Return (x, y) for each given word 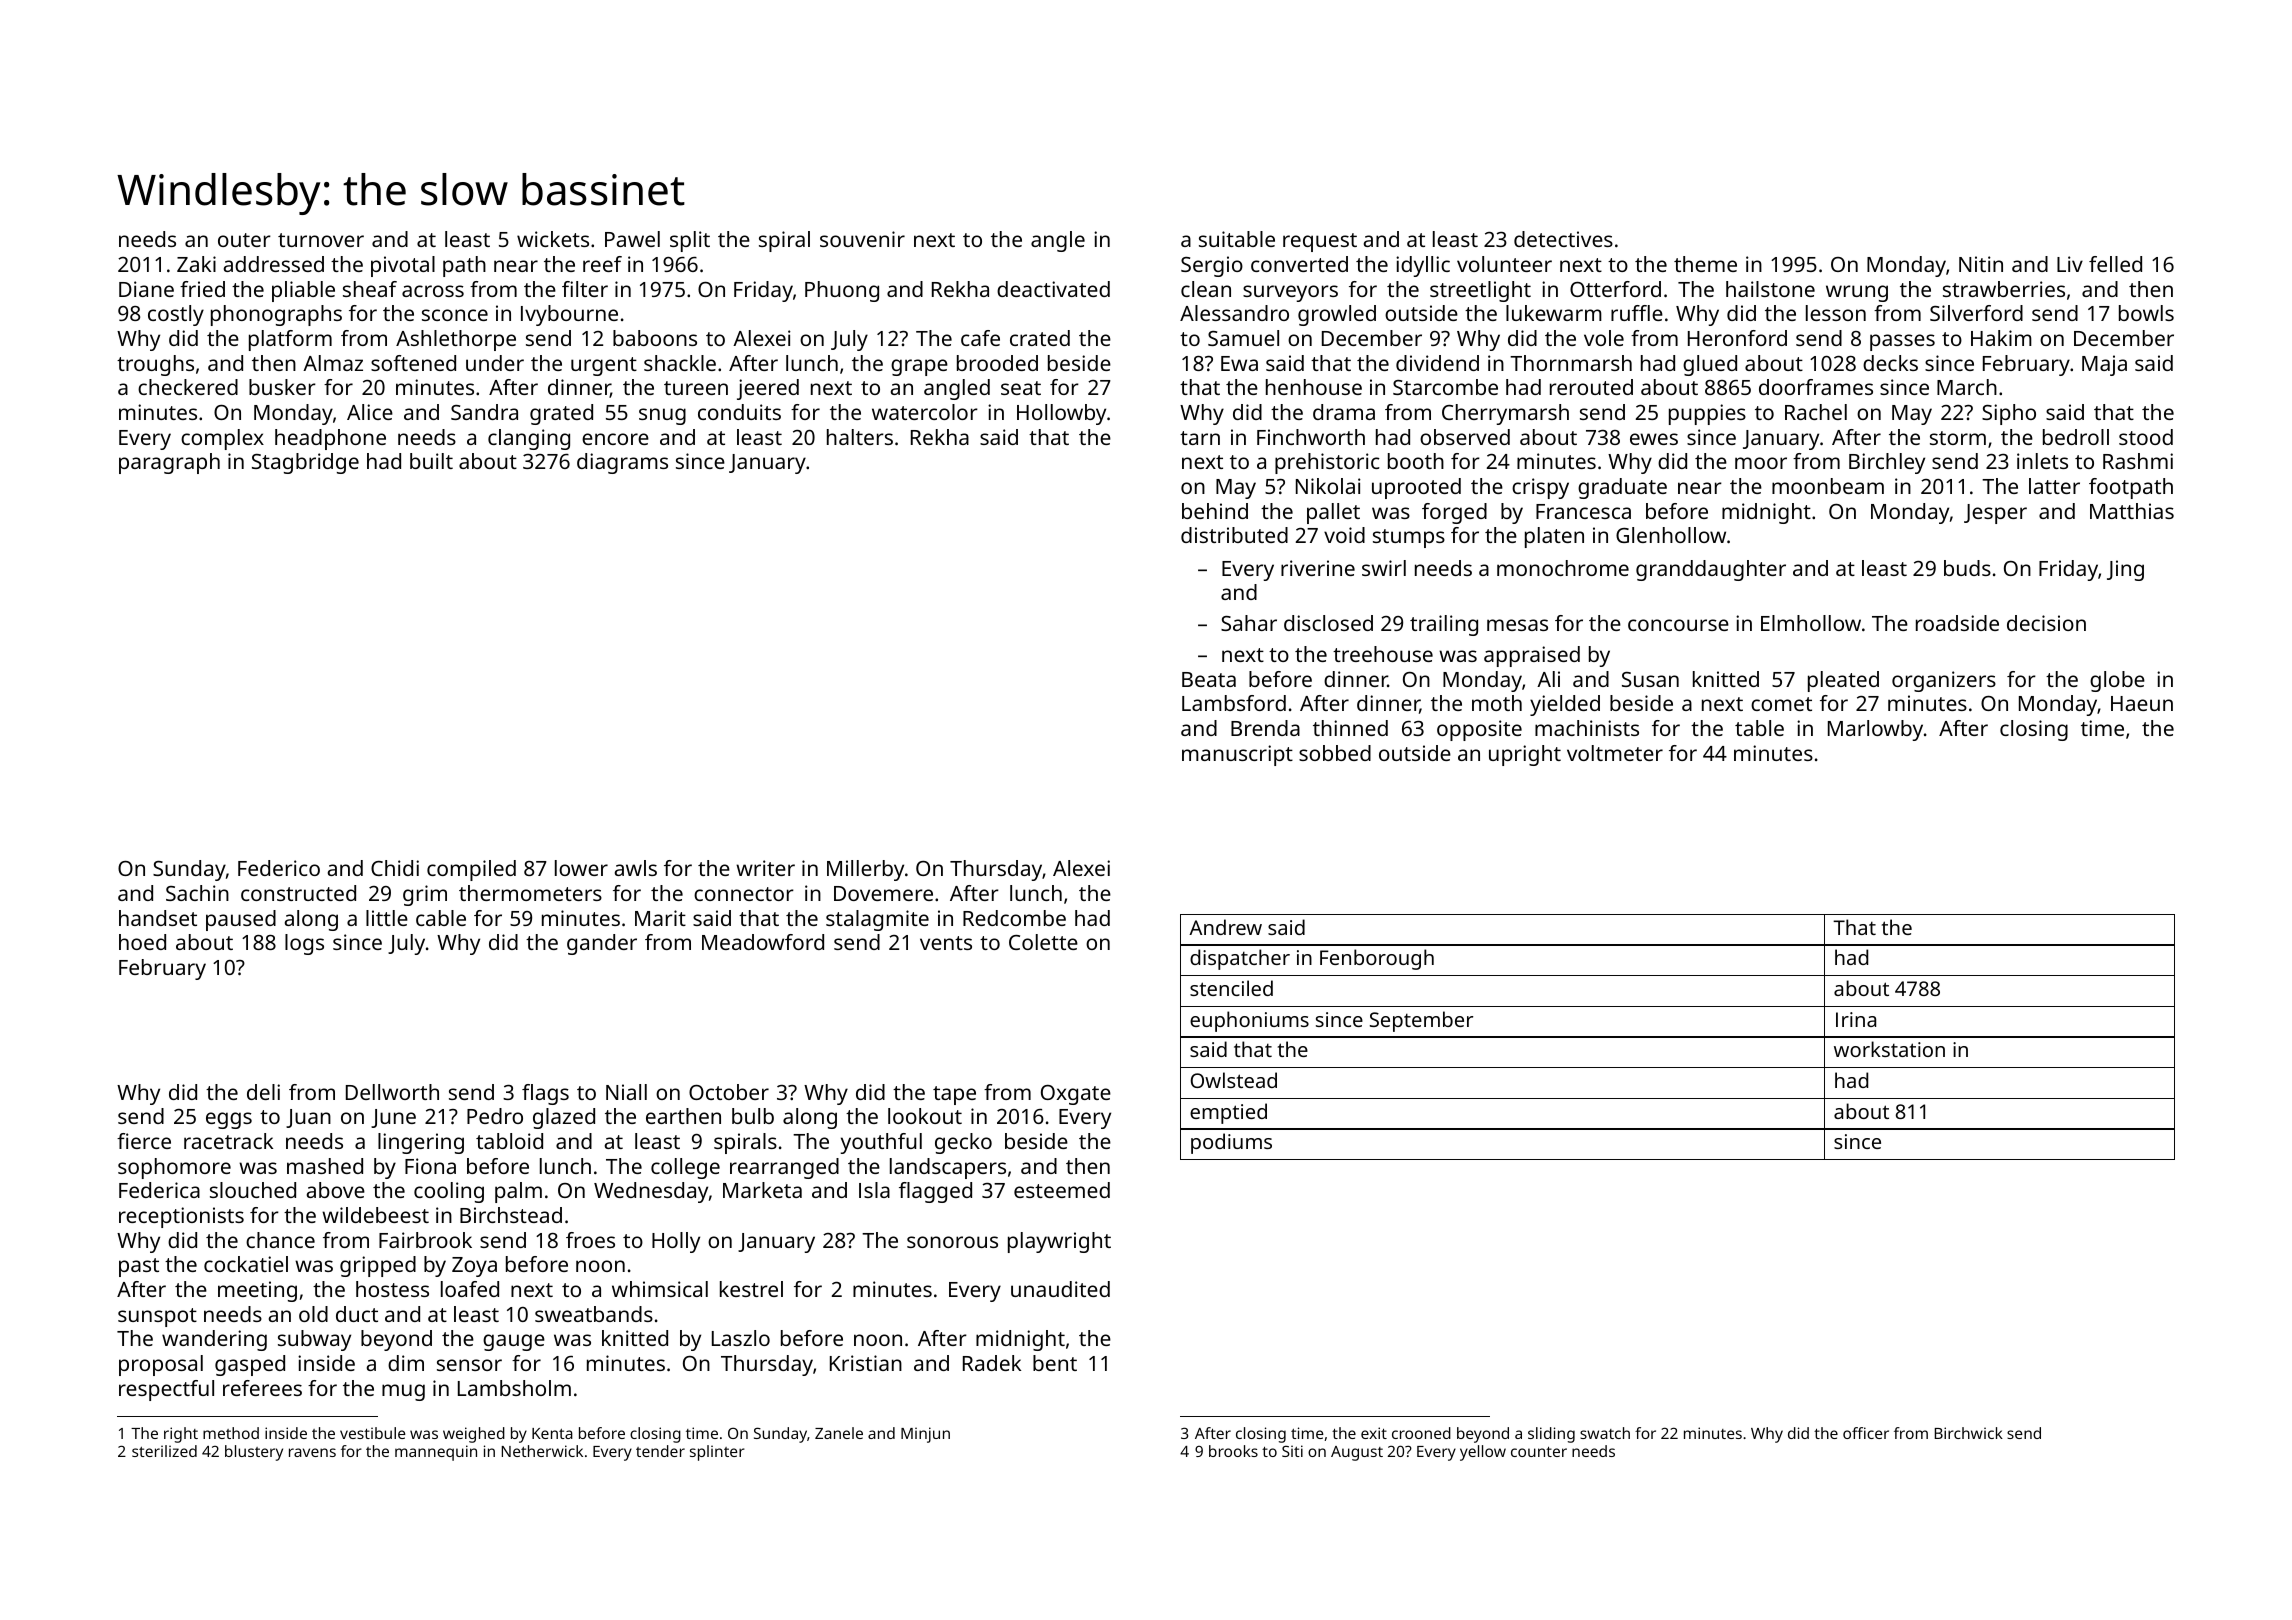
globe (2117, 681)
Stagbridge (305, 463)
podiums (1231, 1143)
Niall (626, 1092)
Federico (279, 868)
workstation (1889, 1049)
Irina (1856, 1019)
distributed (1234, 535)
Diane (146, 289)
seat (1021, 388)
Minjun (925, 1435)
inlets (2042, 461)
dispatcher (1240, 959)
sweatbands (594, 1314)
